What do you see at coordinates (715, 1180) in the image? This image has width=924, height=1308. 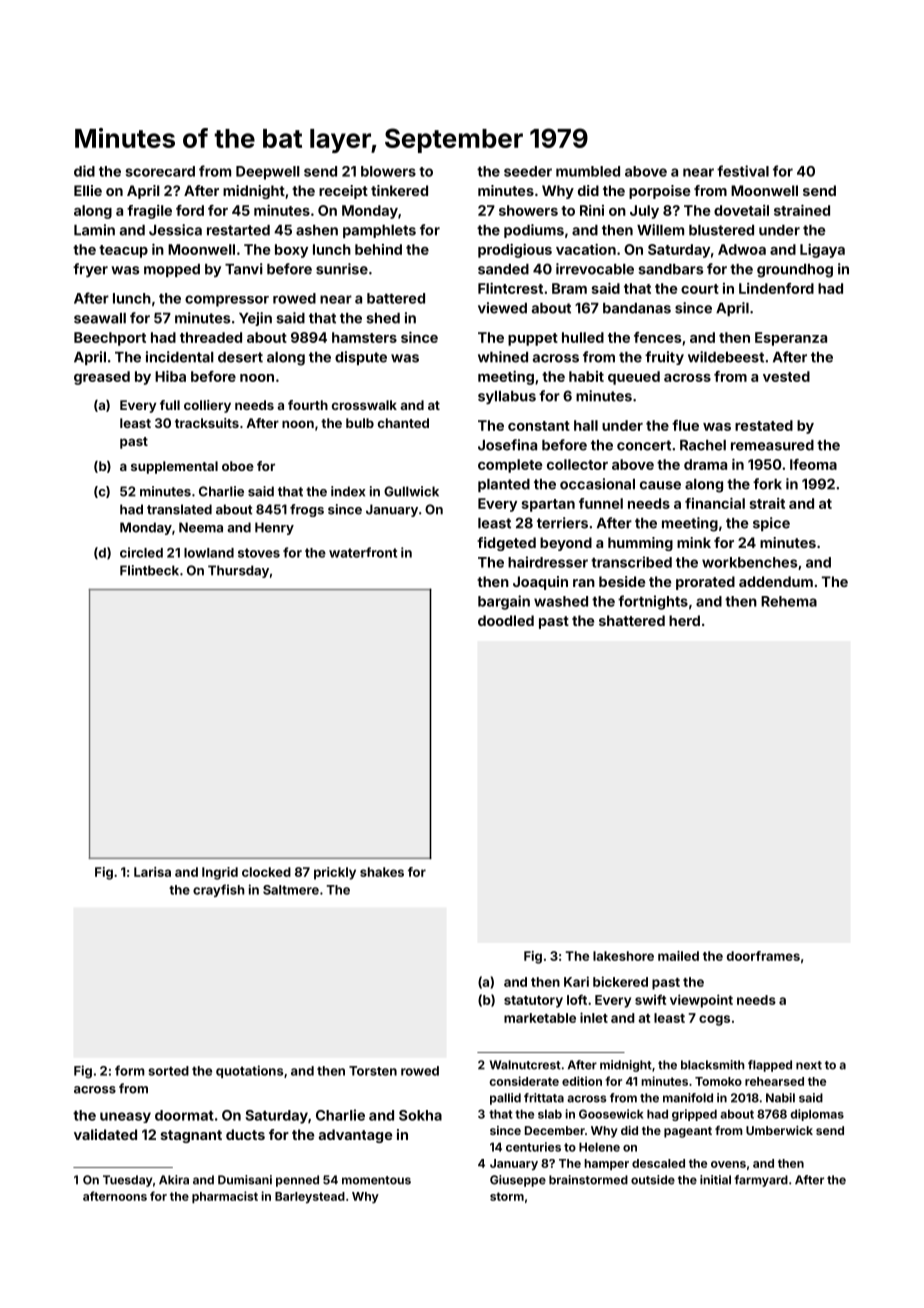 I see `initial` at bounding box center [715, 1180].
